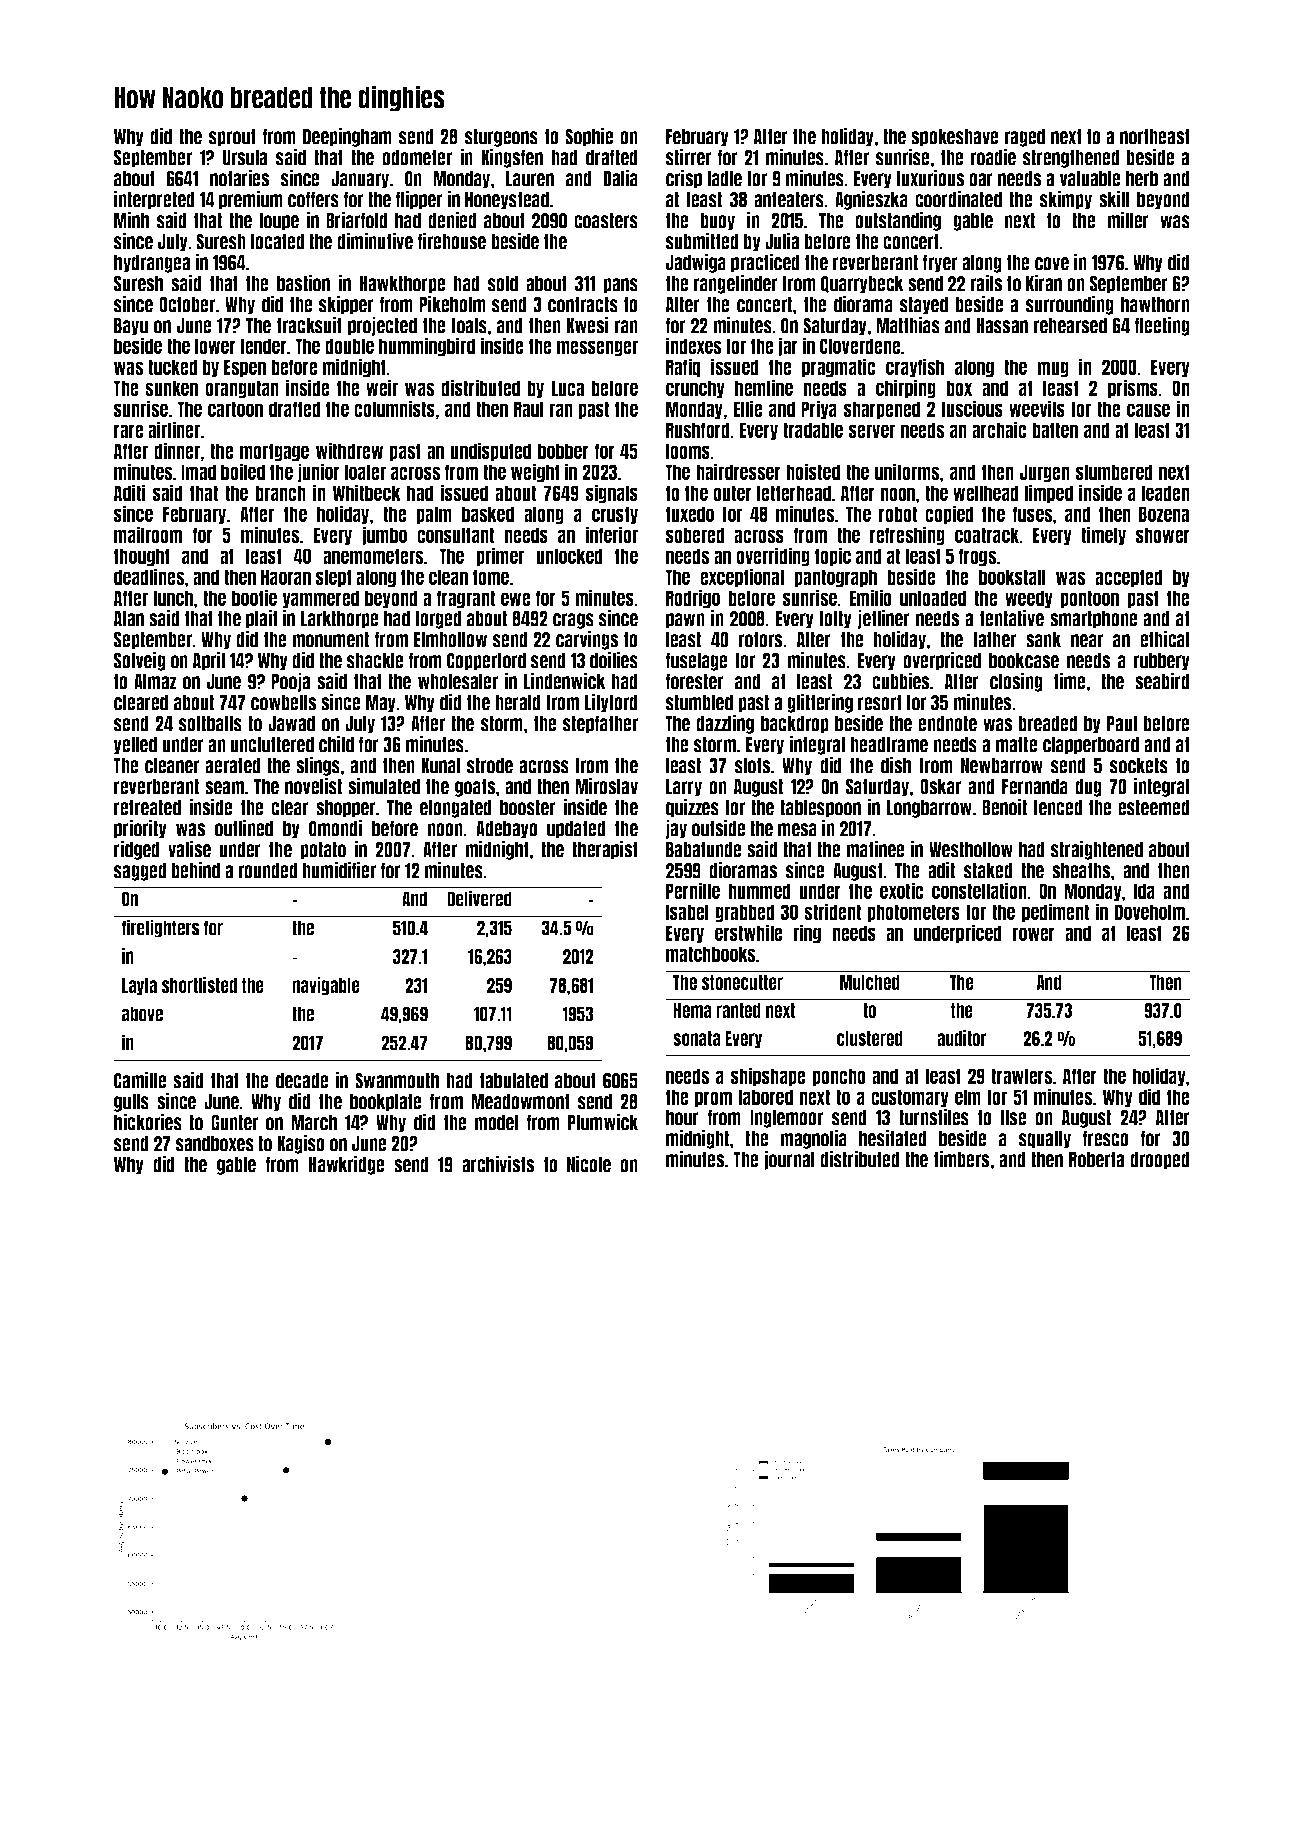 The image size is (1304, 1844). I want to click on Hema, so click(692, 1010).
